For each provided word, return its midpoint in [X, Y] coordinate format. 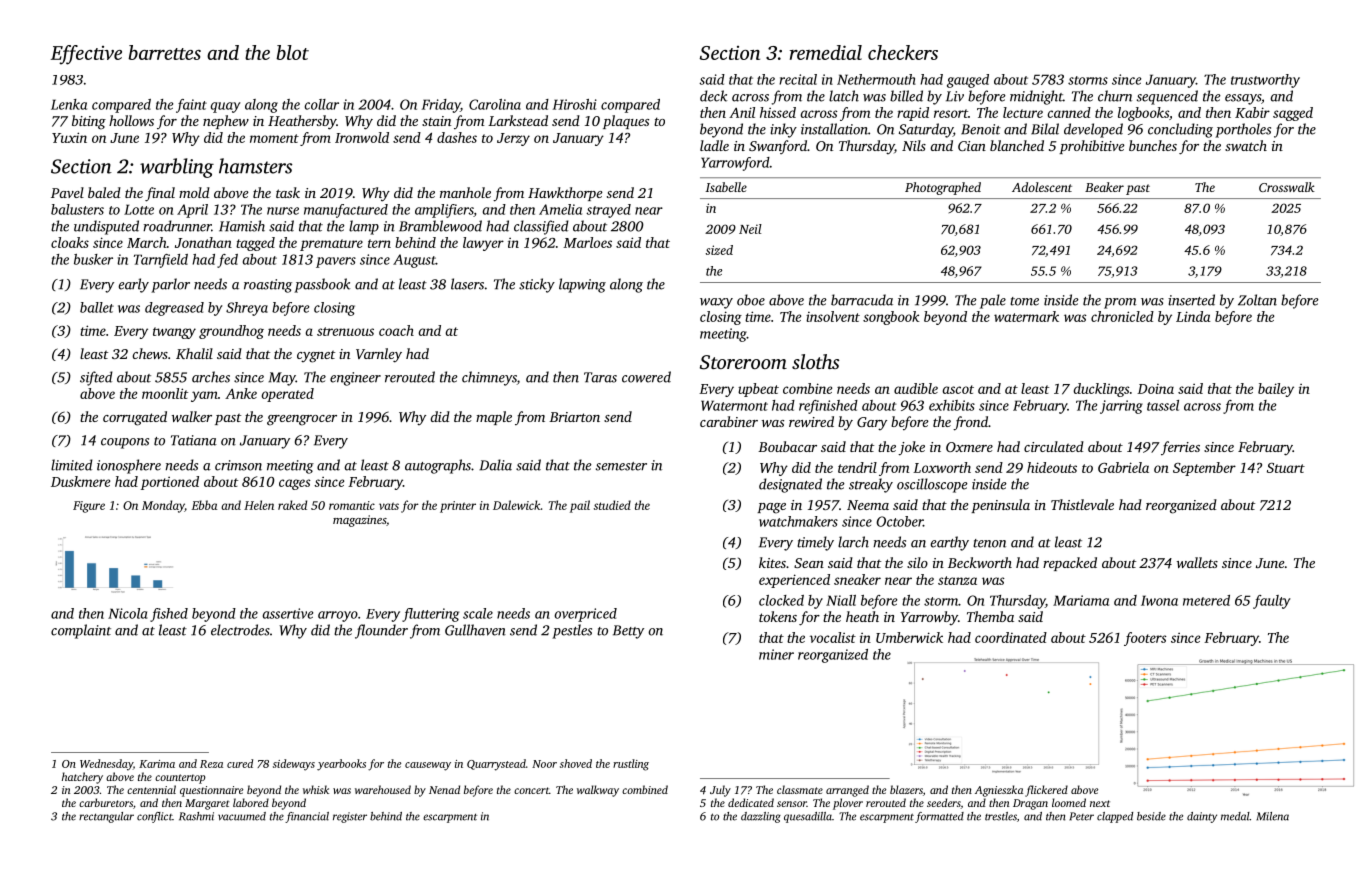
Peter [1081, 816]
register [350, 817]
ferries [1180, 448]
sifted [96, 378]
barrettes [164, 52]
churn [1115, 96]
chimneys [489, 378]
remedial [826, 52]
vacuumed [242, 816]
